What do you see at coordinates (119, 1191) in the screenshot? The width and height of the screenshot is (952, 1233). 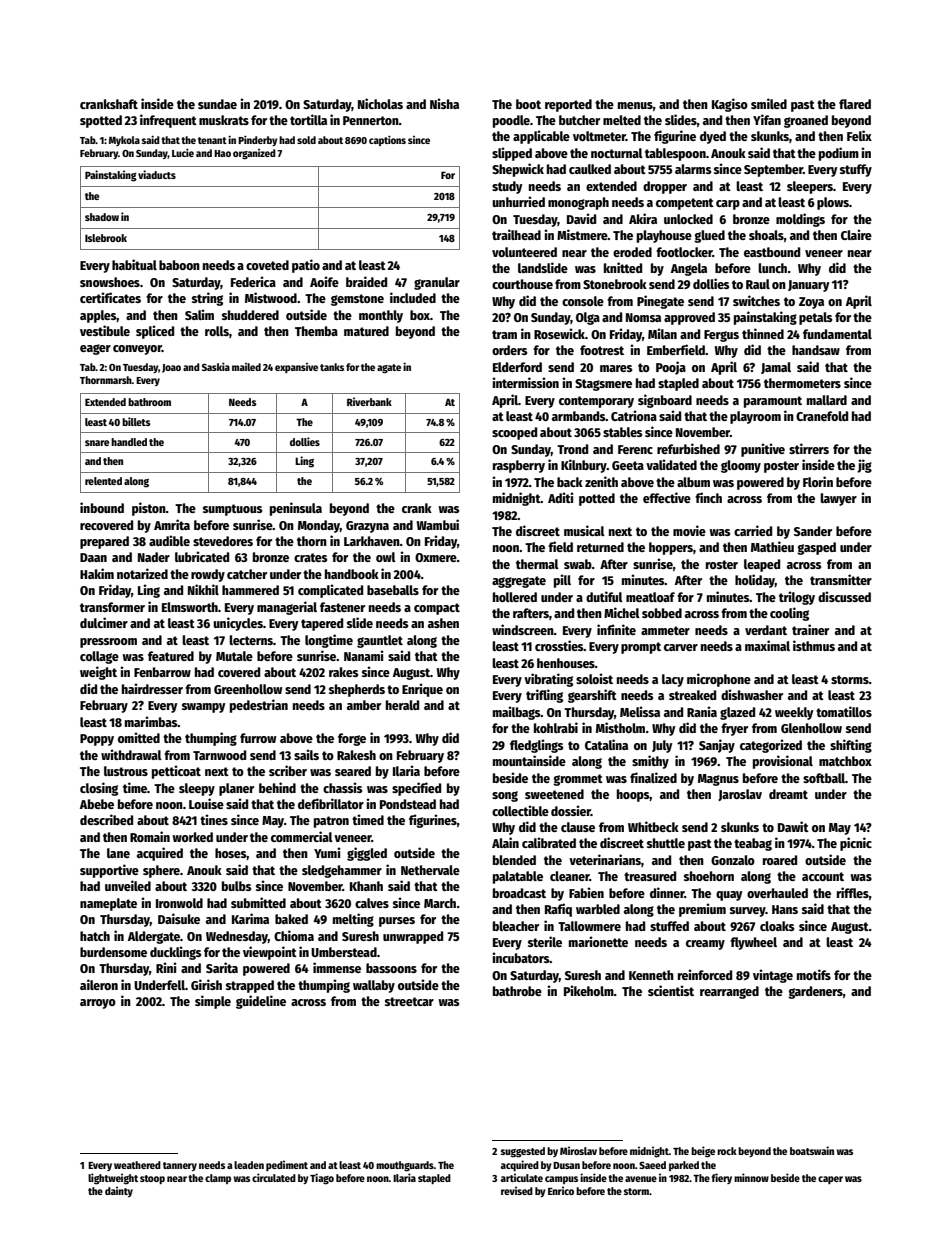 I see `dainty` at bounding box center [119, 1191].
